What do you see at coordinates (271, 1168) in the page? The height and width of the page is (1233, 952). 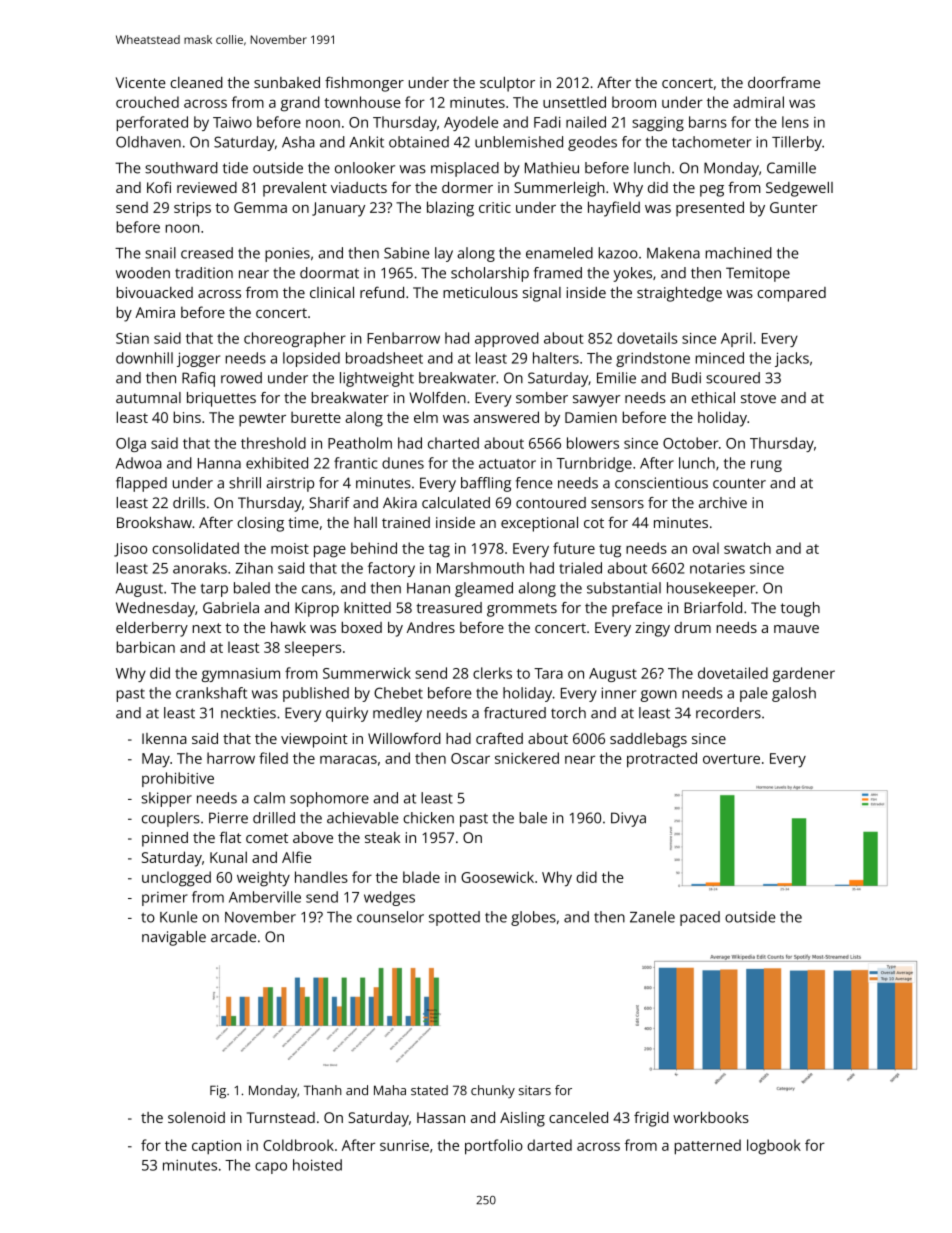 I see `capo` at bounding box center [271, 1168].
